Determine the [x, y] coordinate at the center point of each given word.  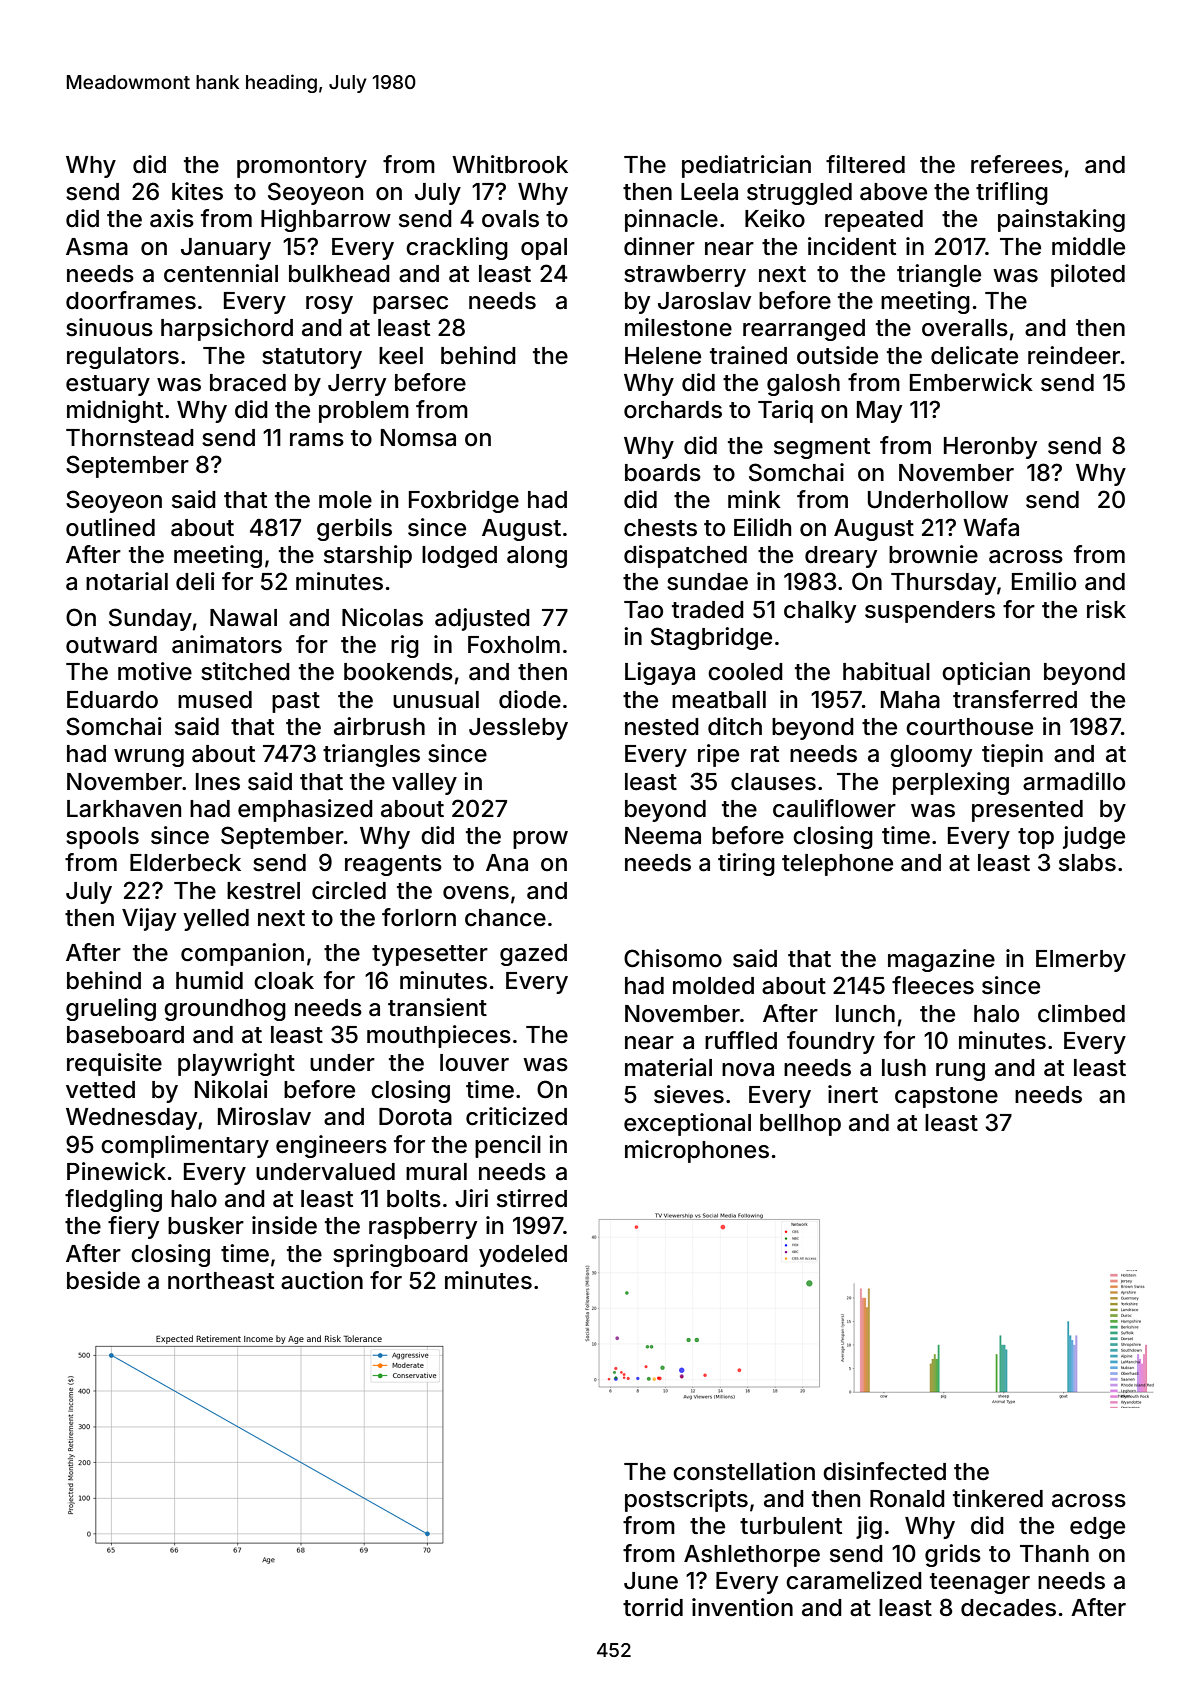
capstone [946, 1097]
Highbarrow [326, 220]
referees [1017, 164]
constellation [744, 1471]
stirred [532, 1198]
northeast [221, 1281]
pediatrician [746, 166]
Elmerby [1081, 961]
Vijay [149, 919]
